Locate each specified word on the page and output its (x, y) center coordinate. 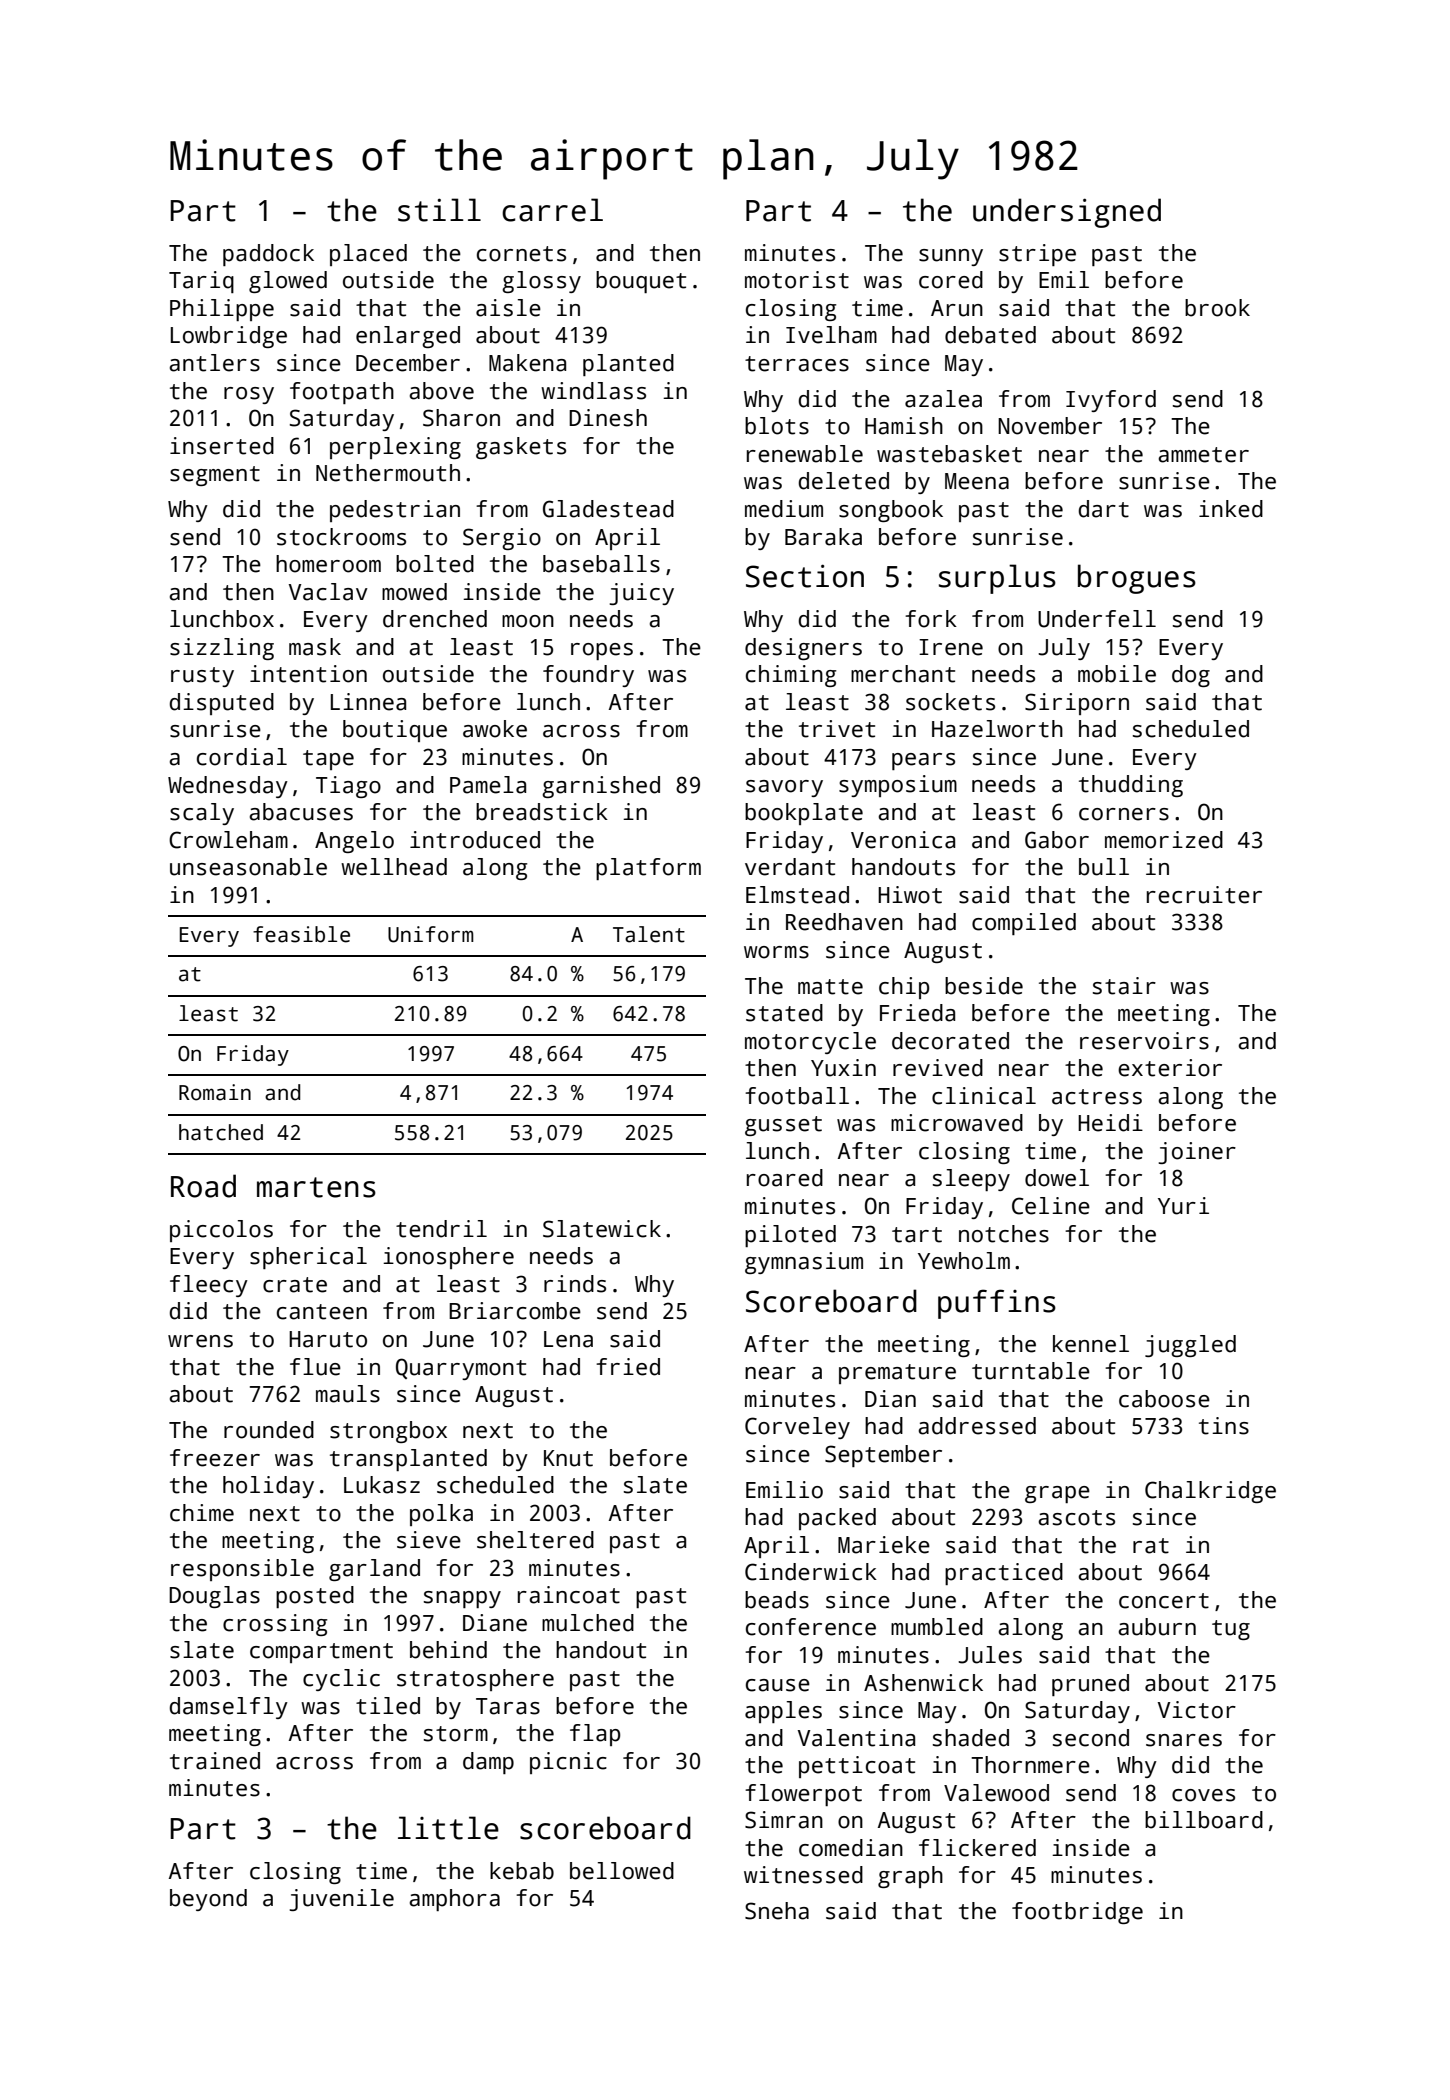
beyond (208, 1900)
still (439, 210)
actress (1097, 1097)
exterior (1170, 1068)
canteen (322, 1312)
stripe (1037, 255)
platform (648, 869)
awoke (495, 729)
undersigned (1067, 213)
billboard (1204, 1820)
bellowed (622, 1871)
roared (785, 1178)
